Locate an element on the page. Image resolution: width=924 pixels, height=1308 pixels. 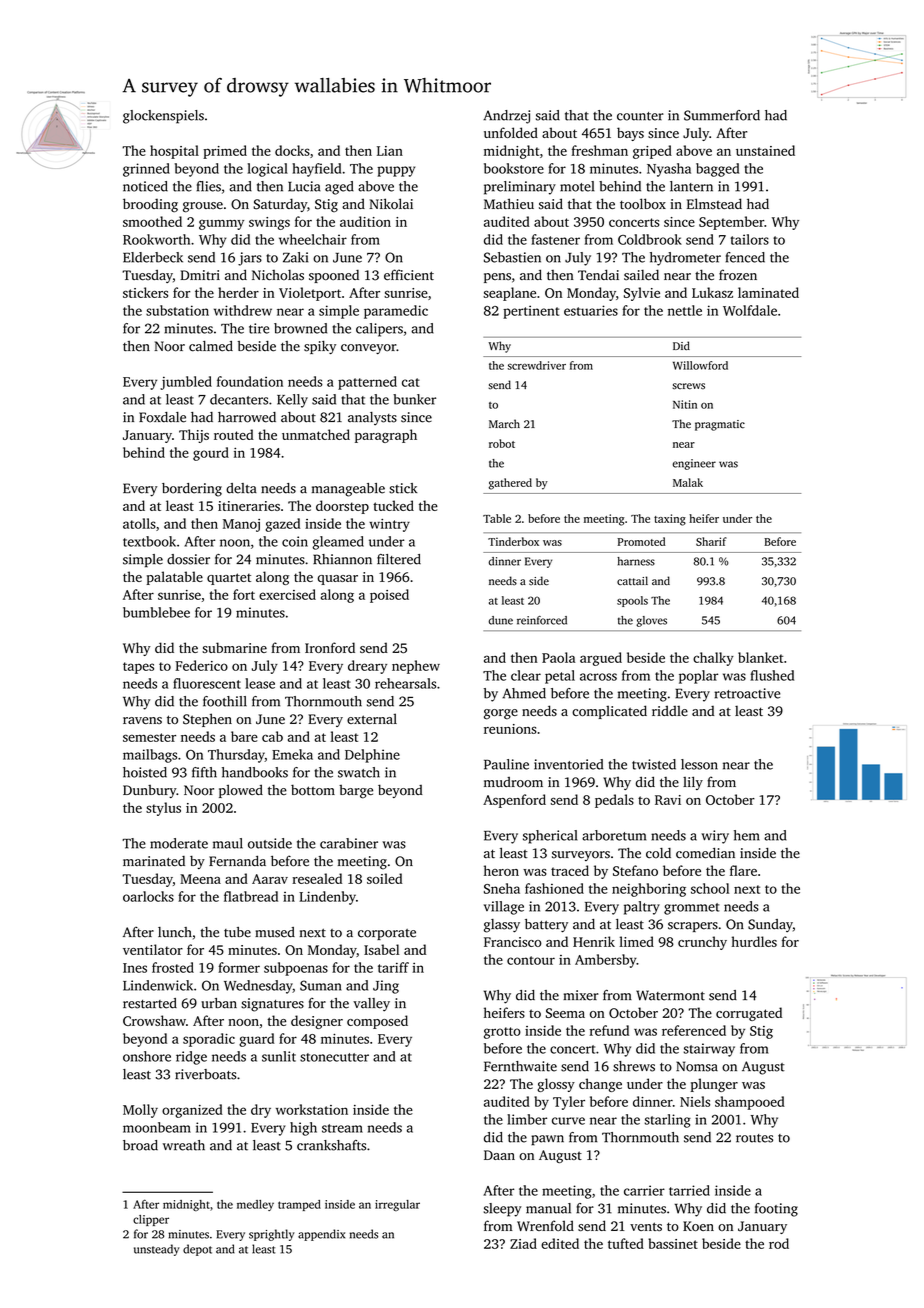
dossier is located at coordinates (188, 559).
